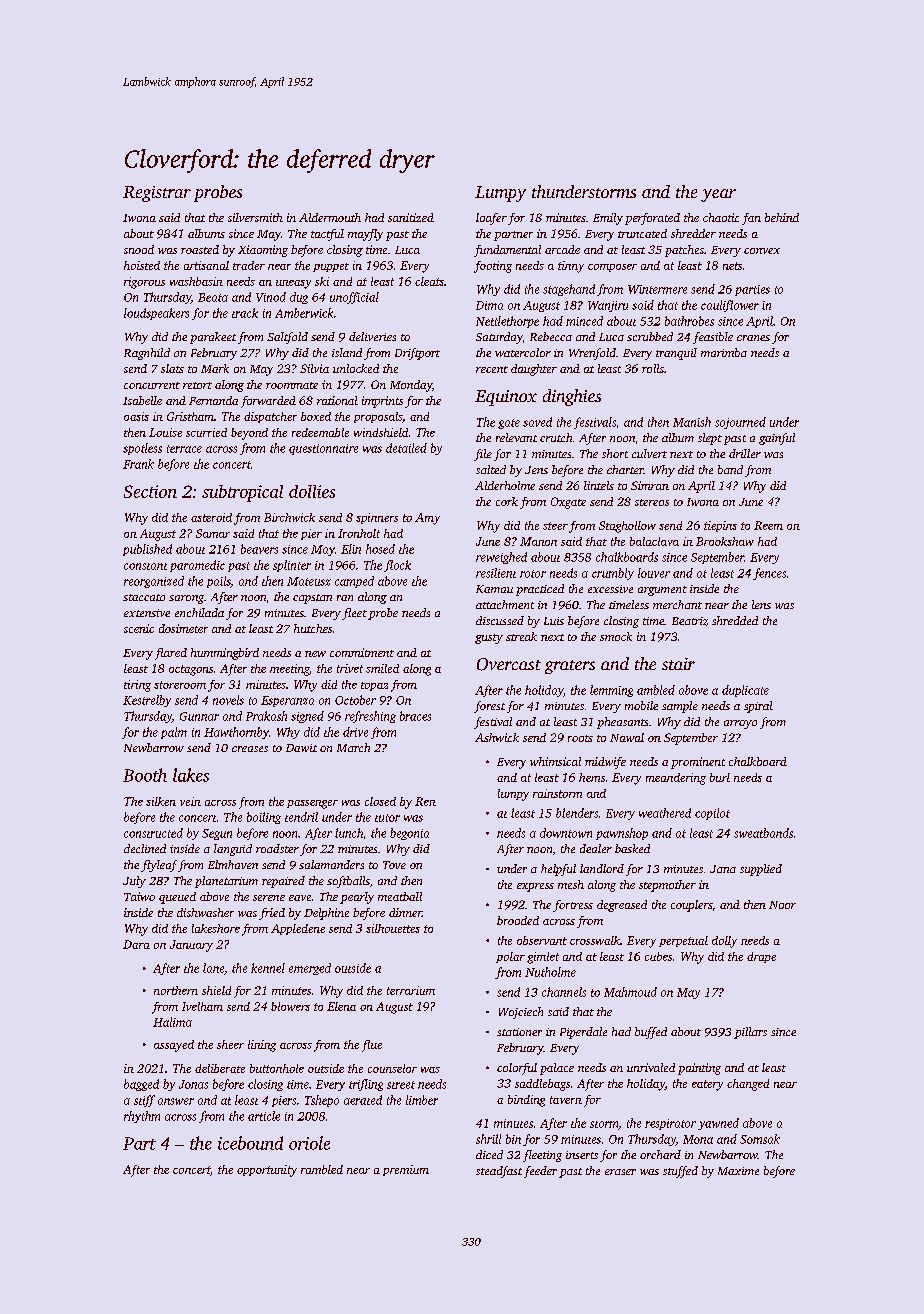 The height and width of the screenshot is (1314, 924). Describe the element at coordinates (429, 281) in the screenshot. I see `cleats` at that location.
